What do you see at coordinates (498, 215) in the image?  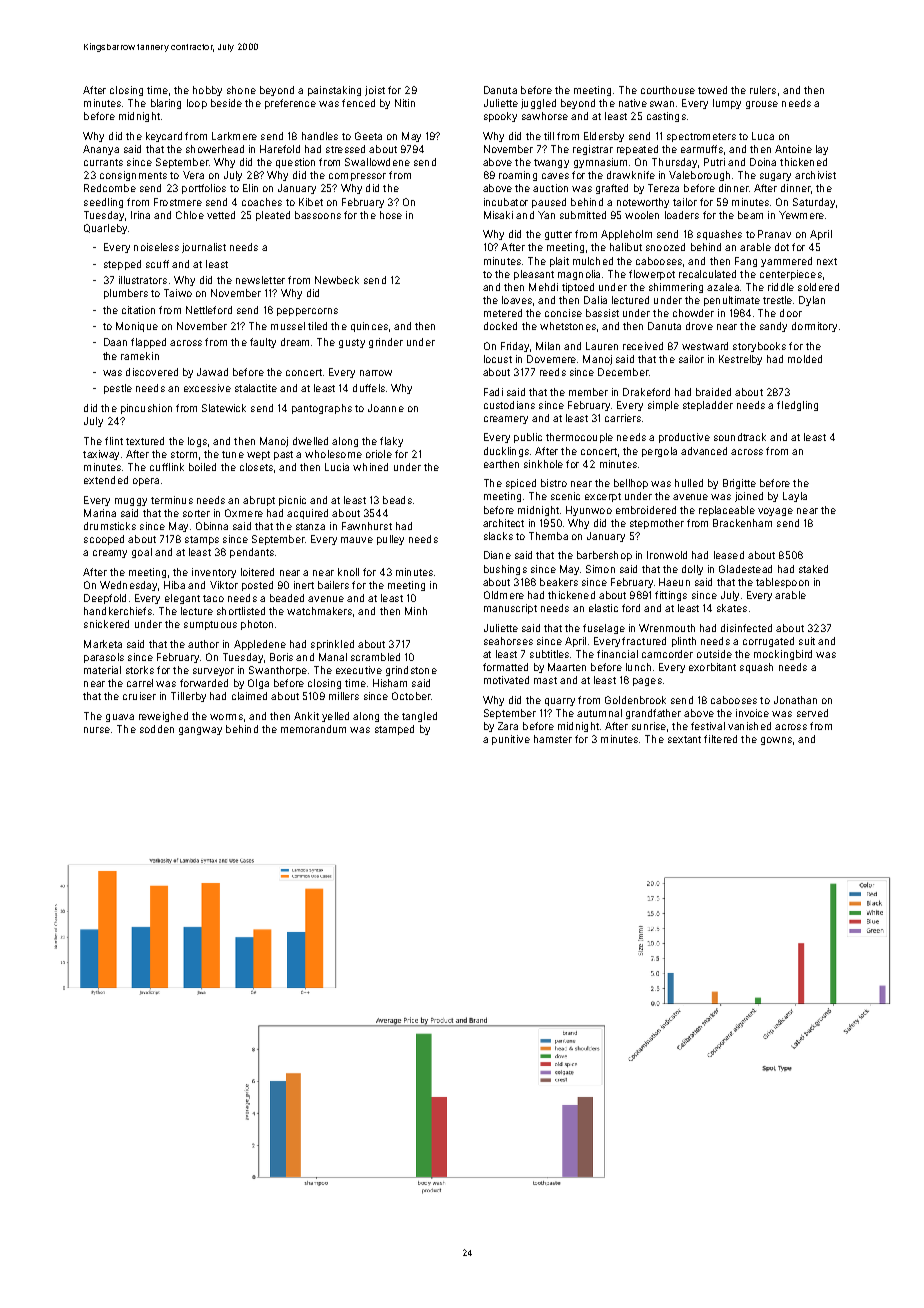 I see `Misaki` at bounding box center [498, 215].
